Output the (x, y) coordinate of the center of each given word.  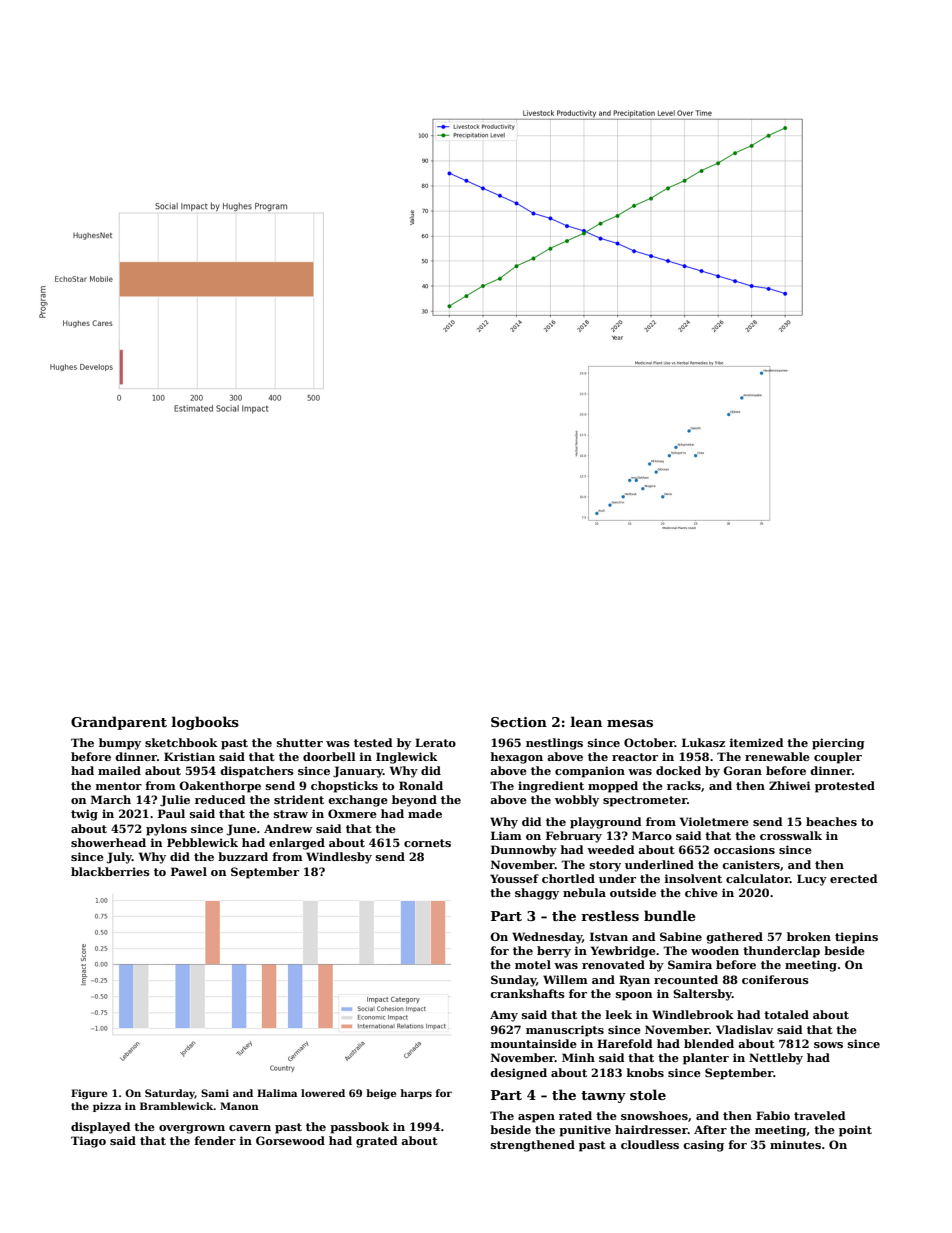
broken (809, 936)
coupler (838, 758)
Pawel (189, 871)
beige (381, 1094)
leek (619, 1014)
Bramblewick (177, 1106)
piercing (838, 744)
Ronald (421, 785)
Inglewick (407, 758)
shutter (300, 742)
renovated (613, 964)
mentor (119, 786)
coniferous (775, 979)
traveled (820, 1115)
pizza (107, 1107)
